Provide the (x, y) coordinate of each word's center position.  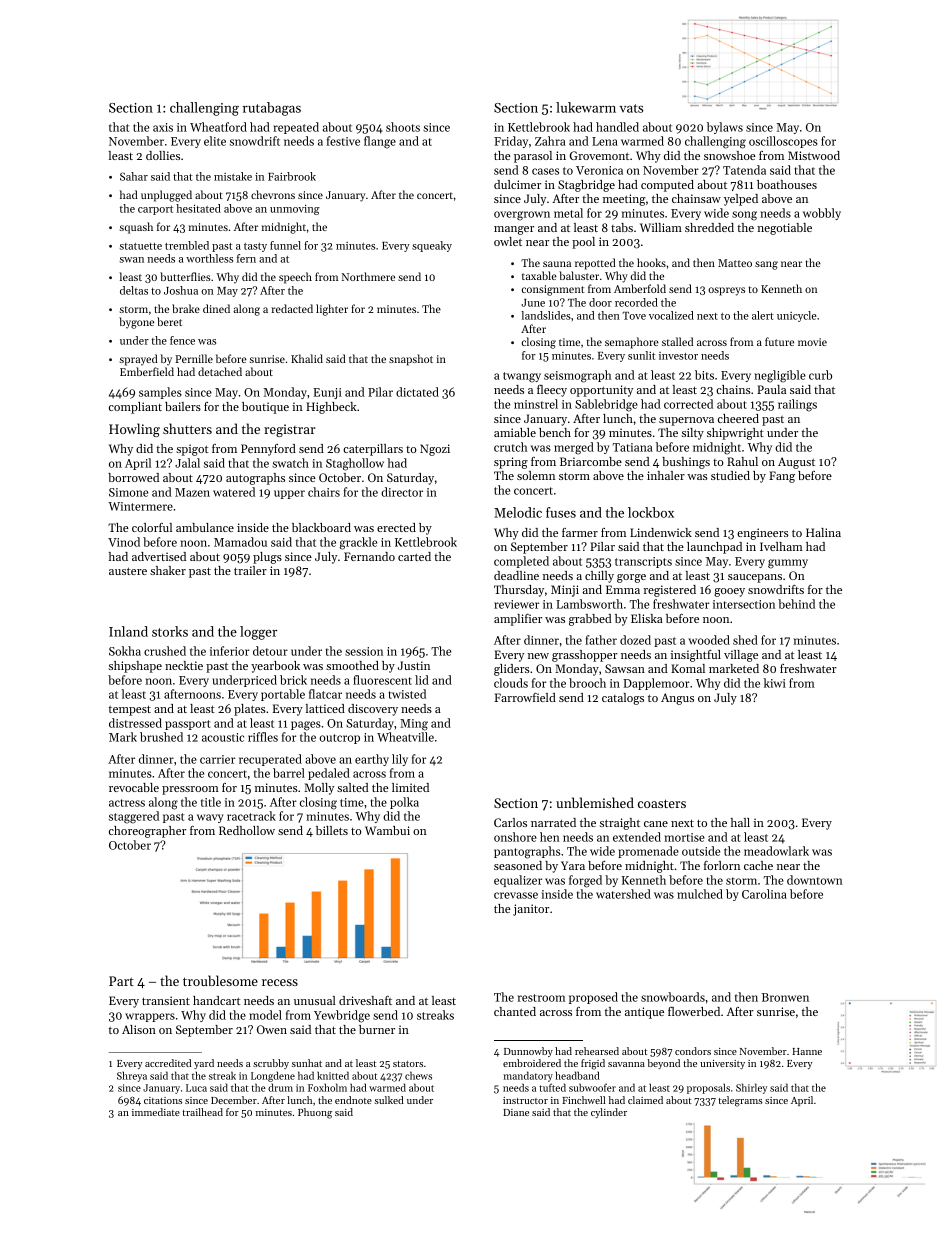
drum (280, 1087)
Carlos (510, 822)
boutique (265, 408)
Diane (516, 1112)
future (779, 341)
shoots (403, 127)
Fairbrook (292, 176)
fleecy (552, 391)
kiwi (775, 683)
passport (187, 725)
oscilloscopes (783, 142)
